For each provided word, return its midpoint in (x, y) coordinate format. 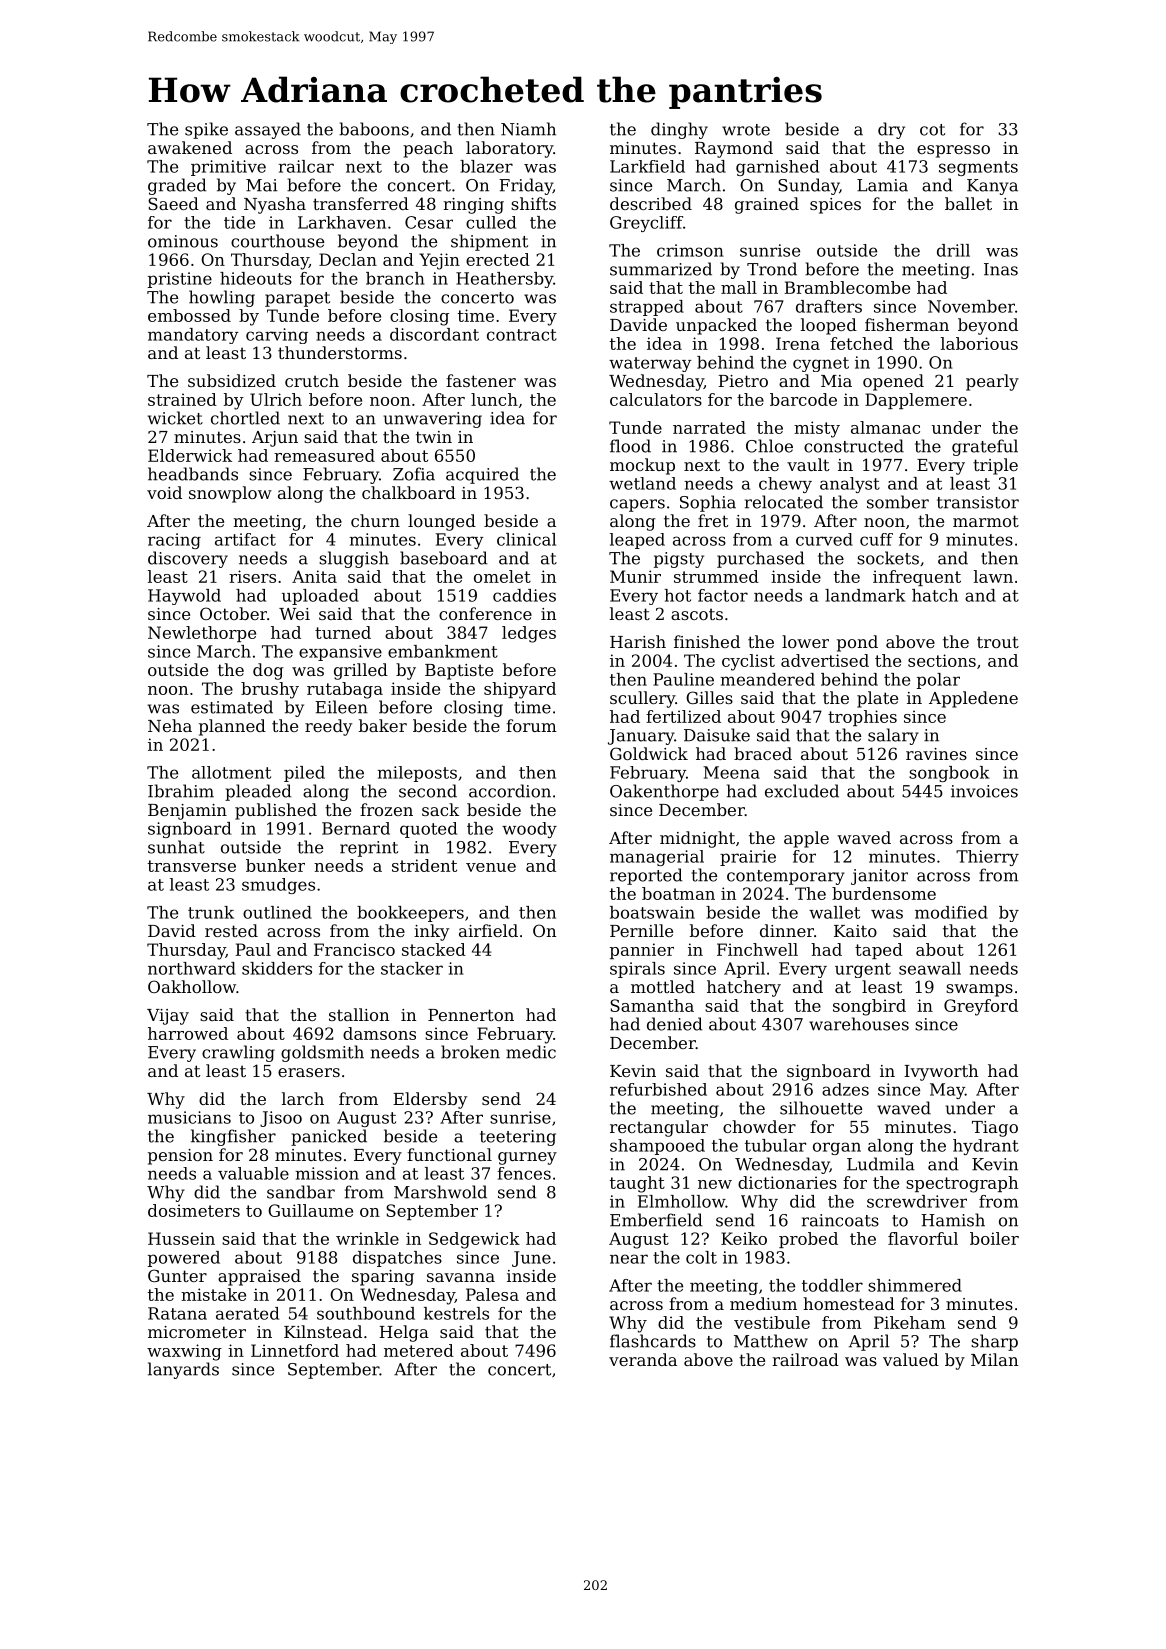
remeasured (324, 455)
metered (419, 1350)
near (629, 1259)
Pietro (743, 381)
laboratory (509, 149)
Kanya (992, 187)
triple (995, 466)
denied (675, 1024)
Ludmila (881, 1164)
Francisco (354, 949)
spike (206, 130)
